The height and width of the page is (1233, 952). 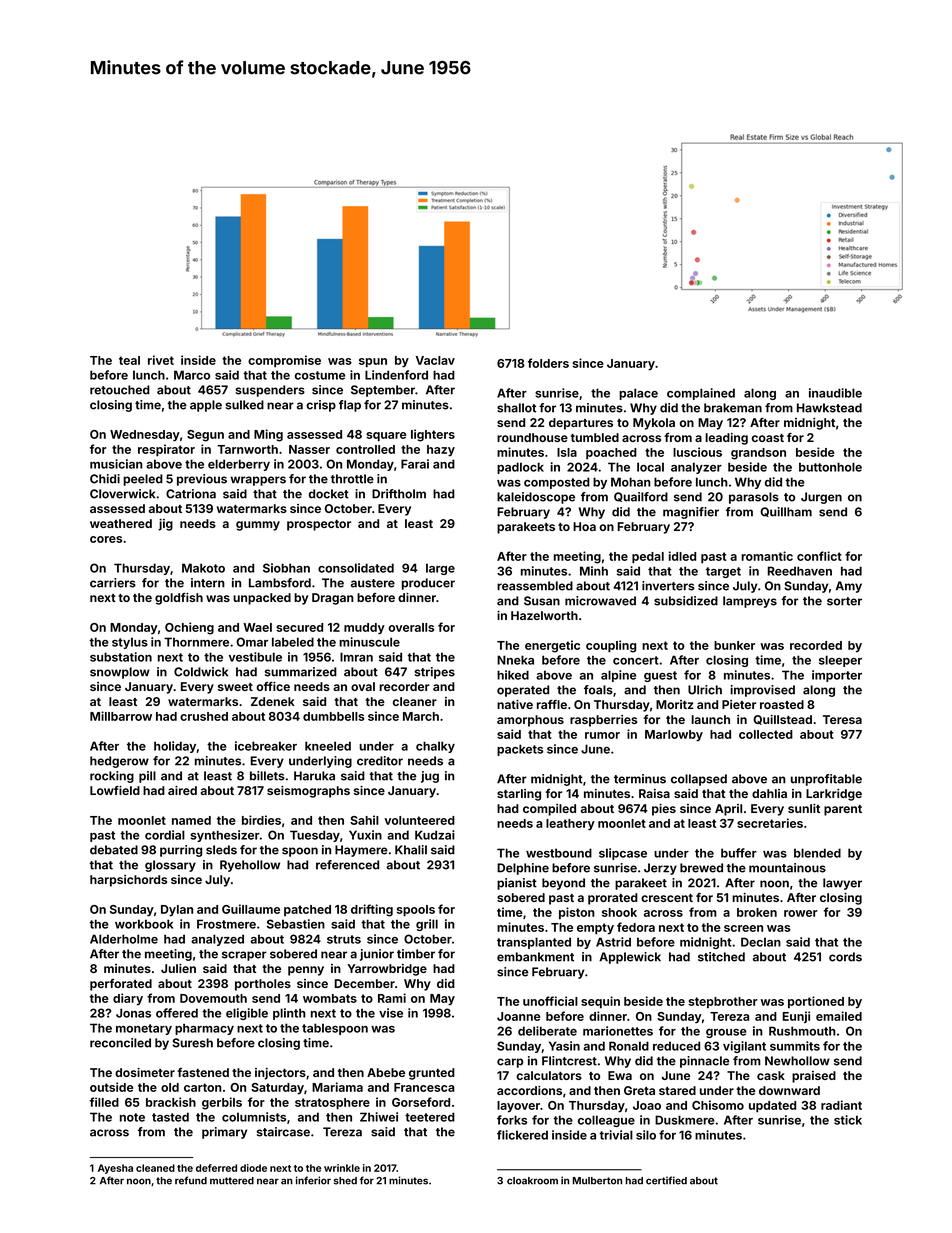 I want to click on respirator, so click(x=166, y=450).
